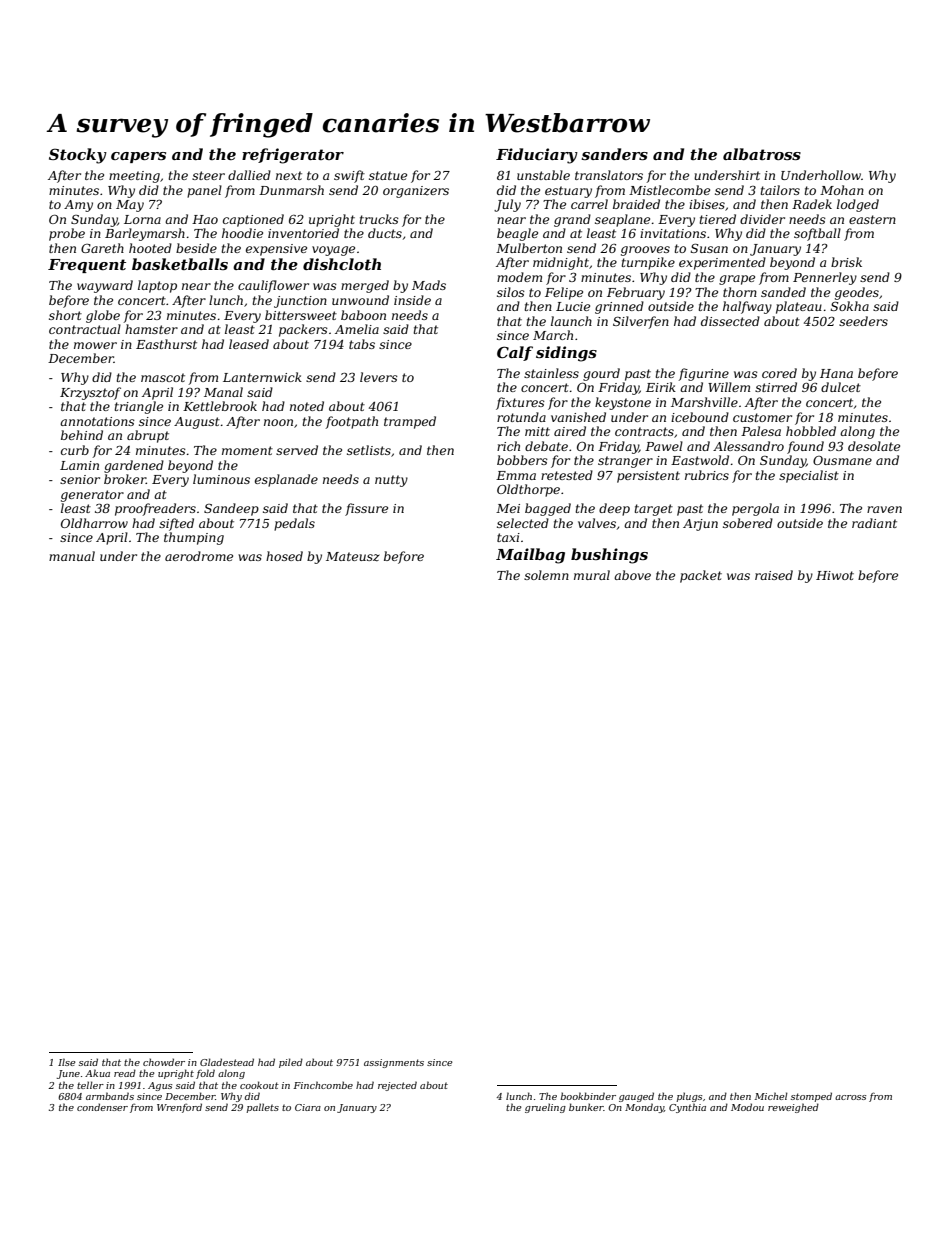 The width and height of the document is (952, 1233). Describe the element at coordinates (164, 1062) in the document. I see `chowder` at that location.
